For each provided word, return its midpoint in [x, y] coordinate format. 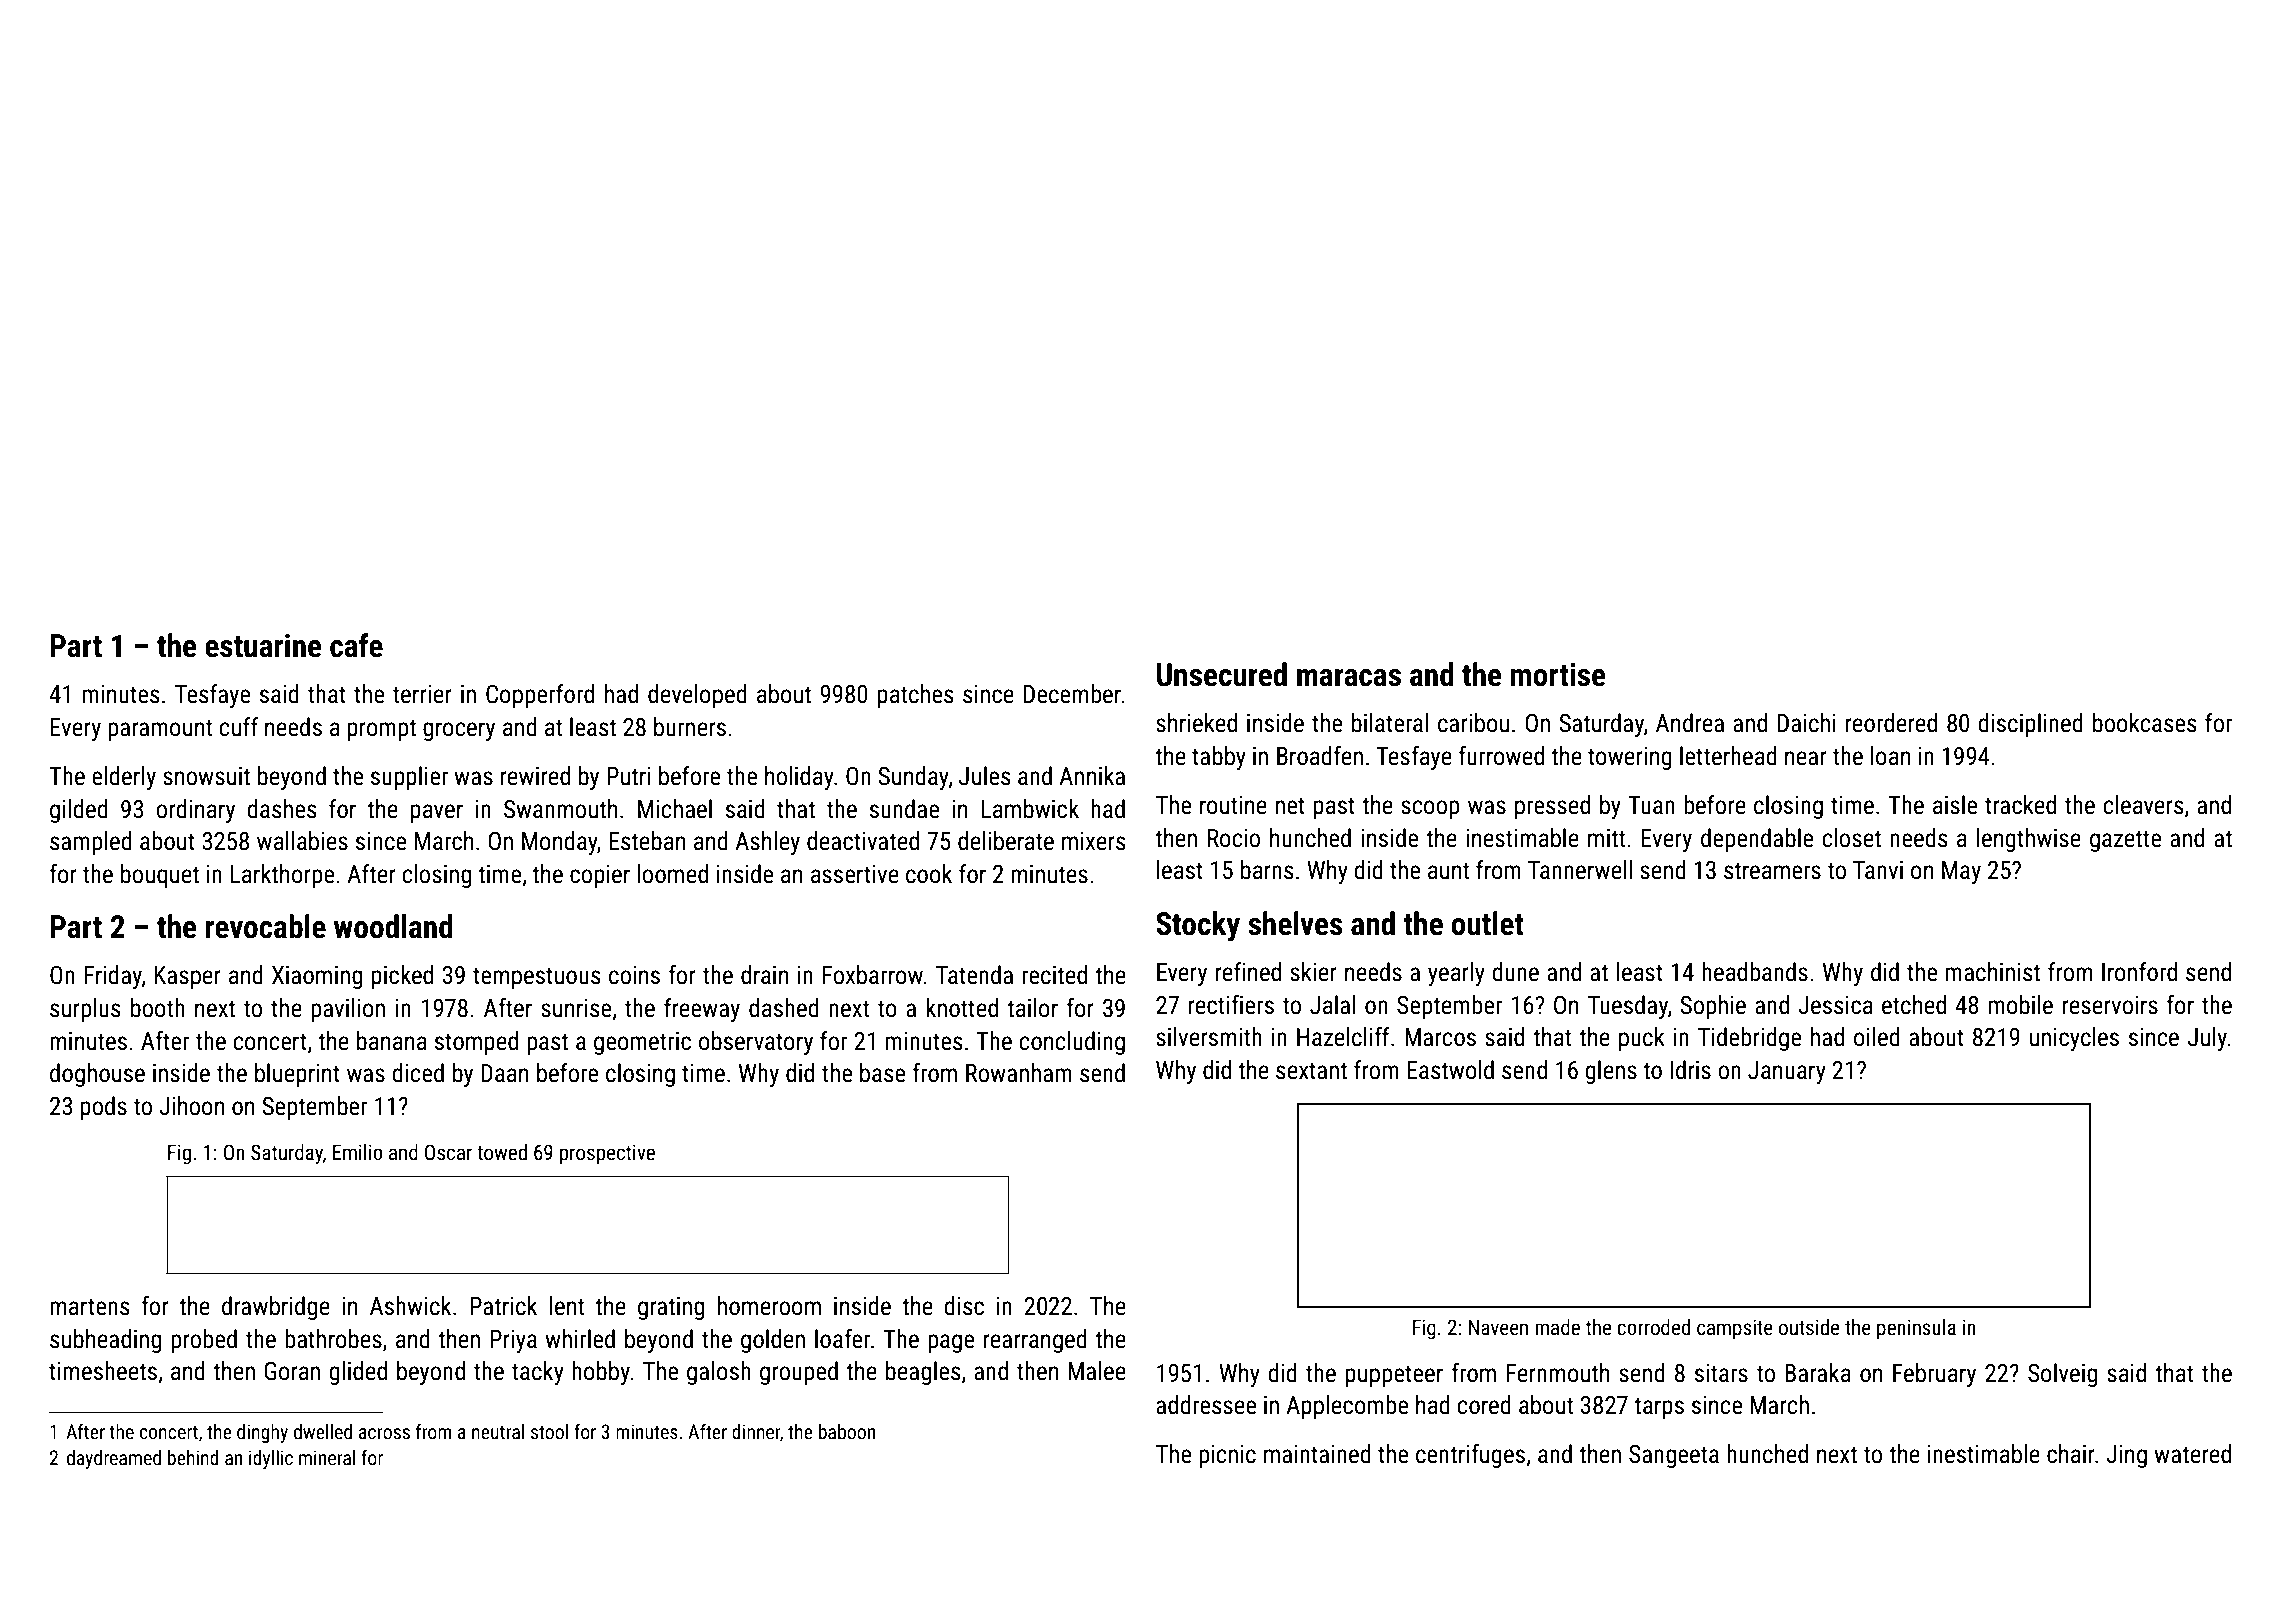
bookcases [2144, 723]
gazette [2125, 841]
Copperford [540, 696]
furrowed [1501, 756]
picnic [1227, 1456]
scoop [1430, 809]
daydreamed [114, 1459]
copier [600, 876]
